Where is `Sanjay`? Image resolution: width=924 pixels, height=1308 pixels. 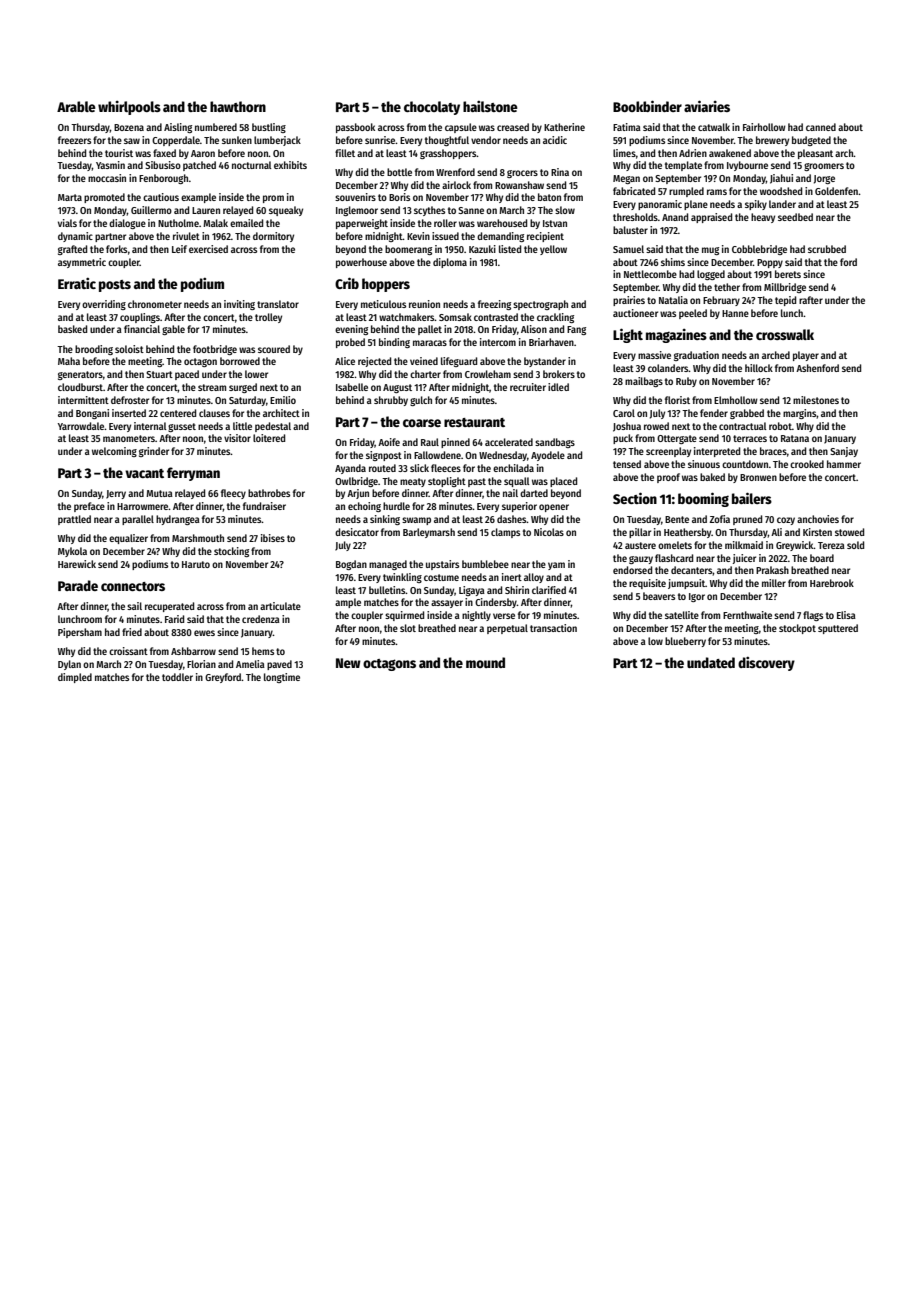
Sanjay is located at coordinates (844, 452).
